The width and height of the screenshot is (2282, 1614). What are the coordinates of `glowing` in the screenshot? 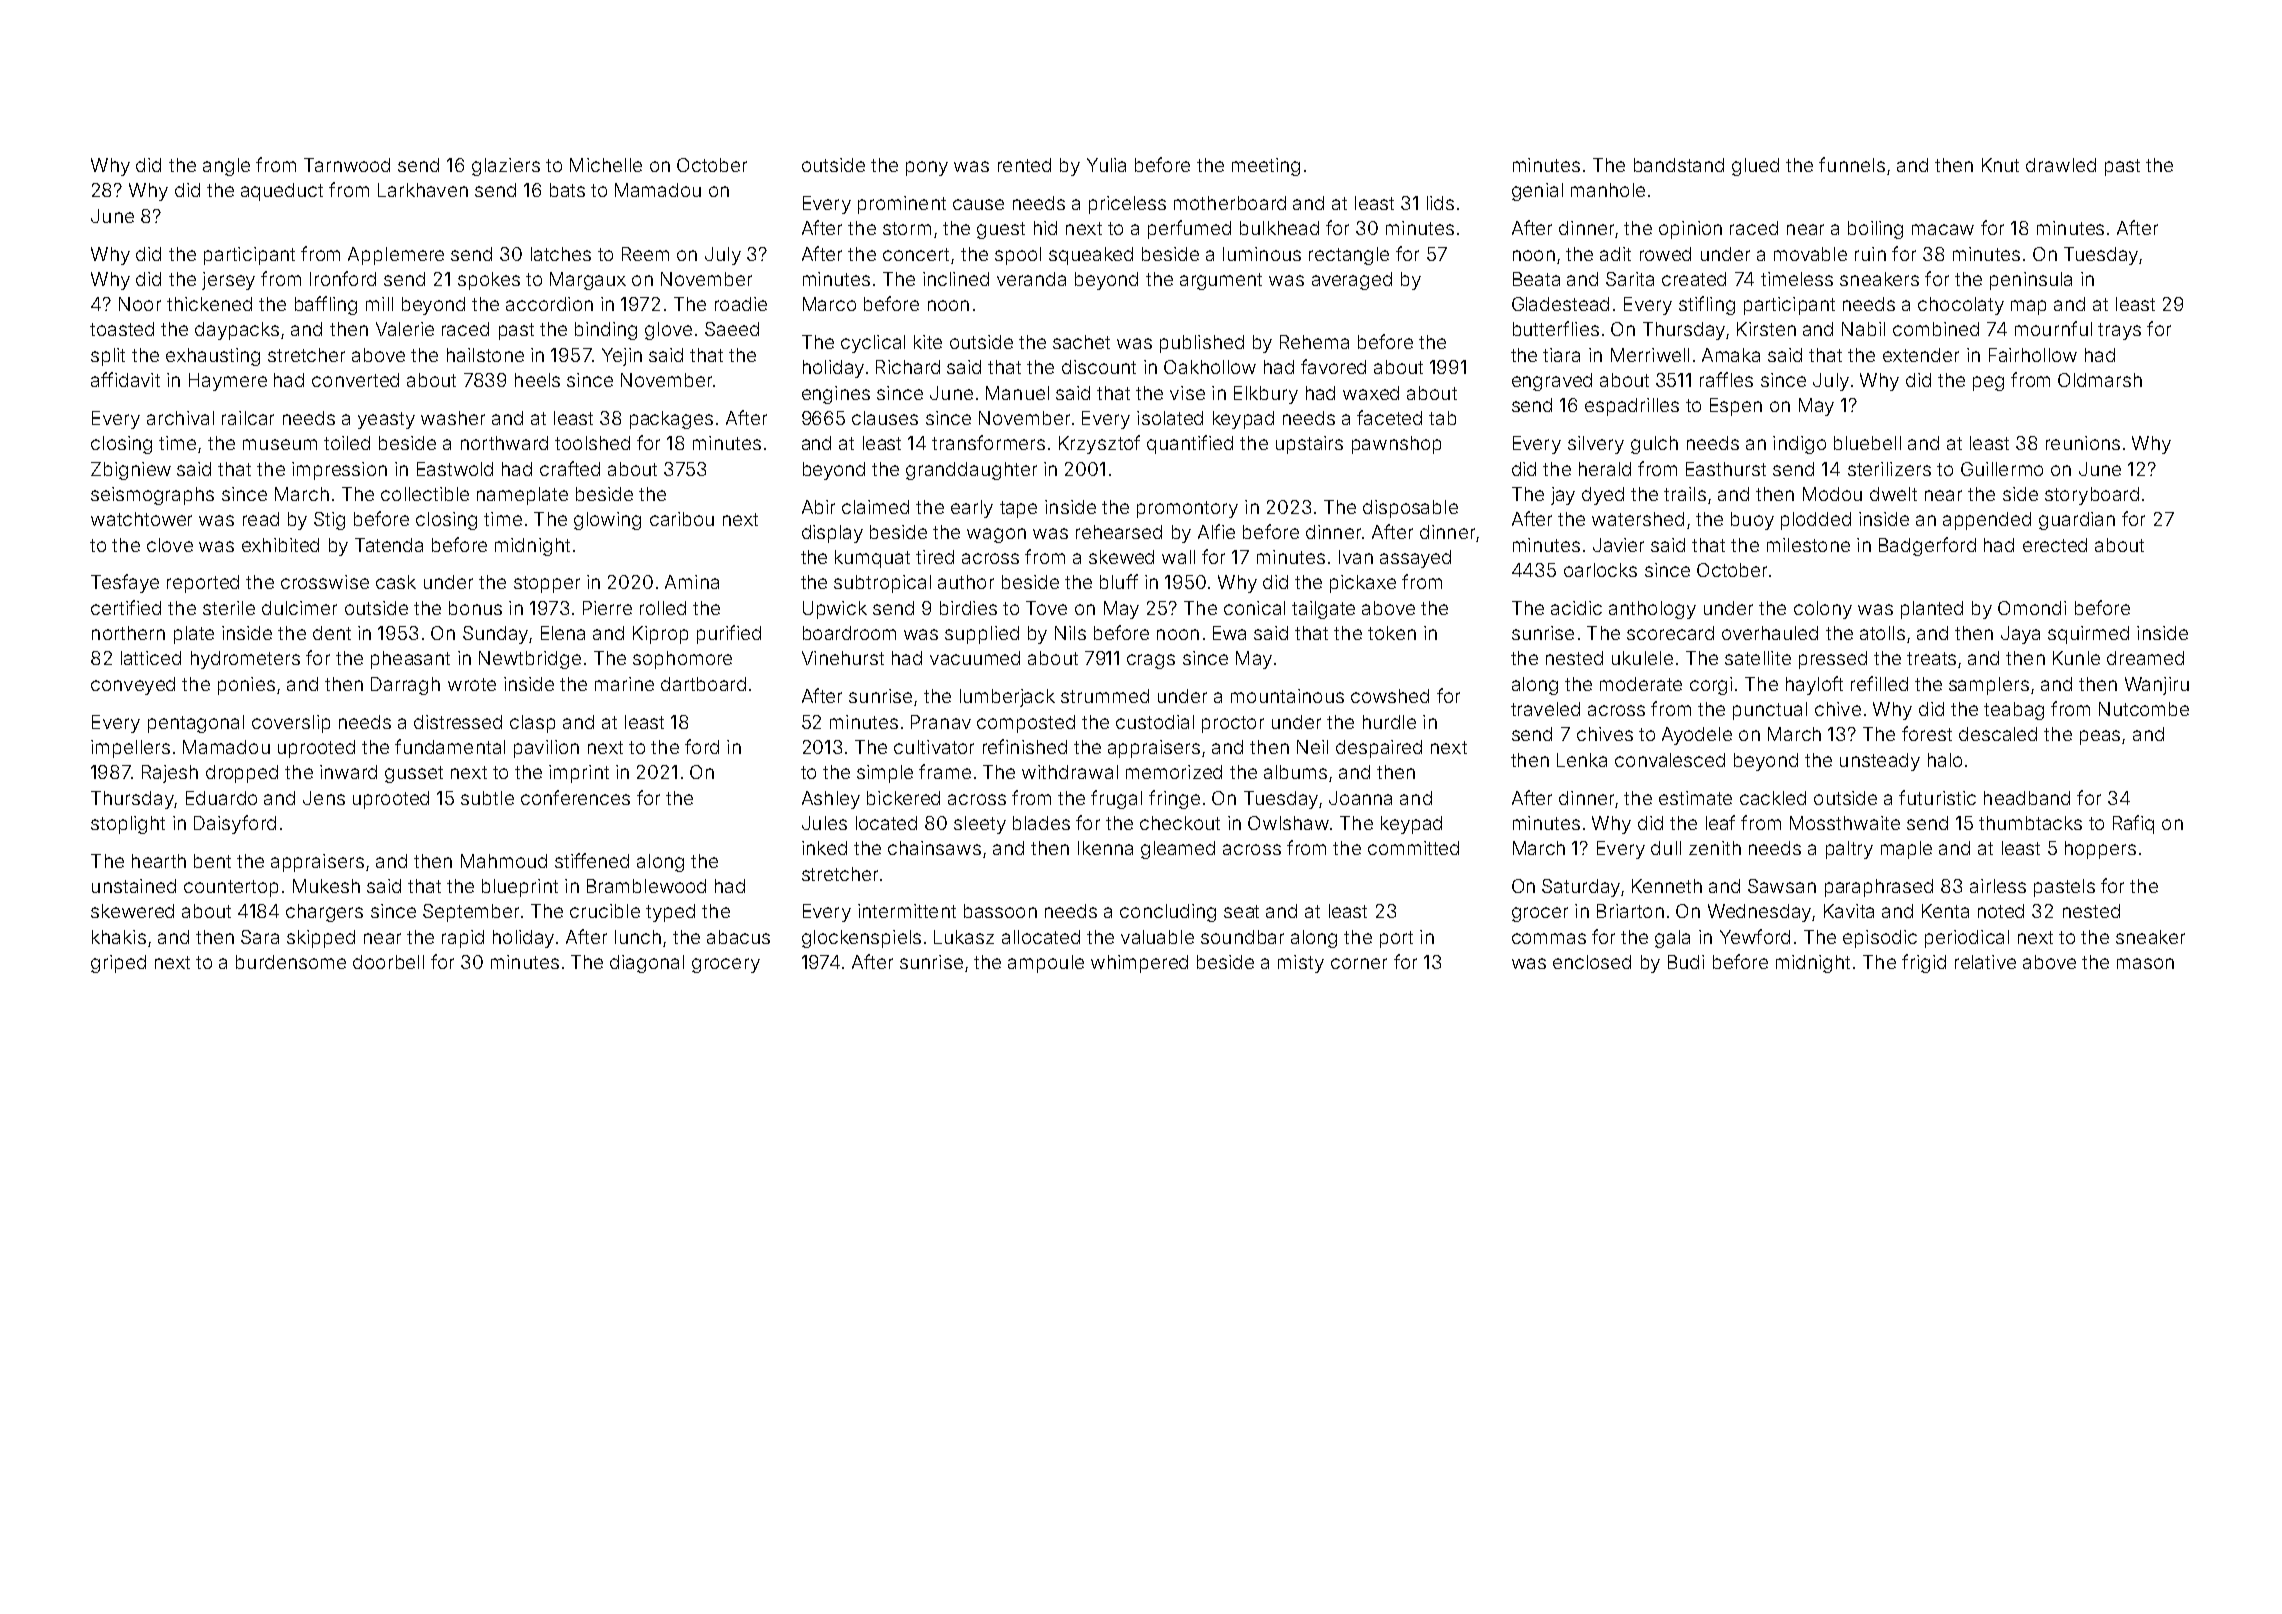 It's located at (607, 521).
